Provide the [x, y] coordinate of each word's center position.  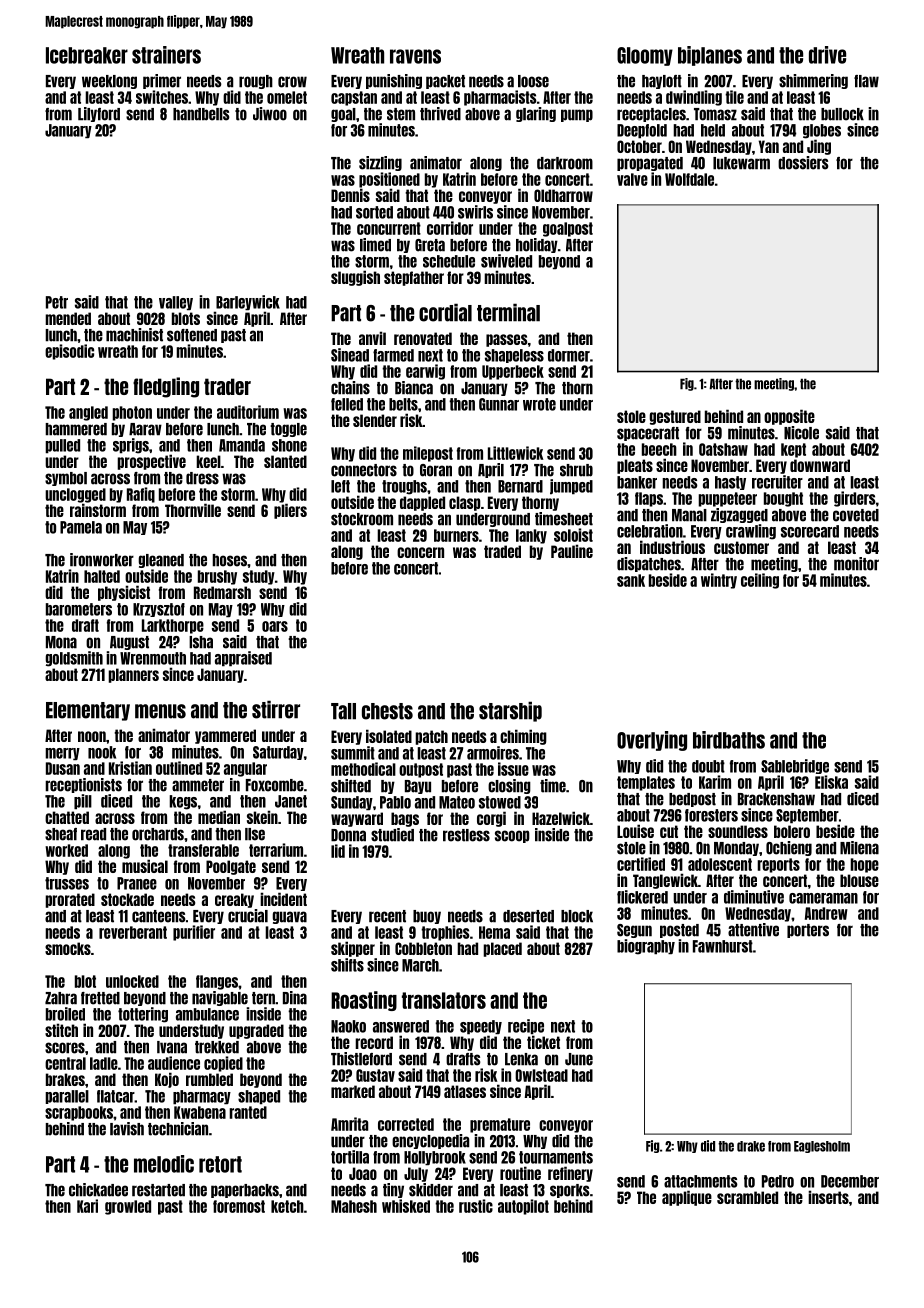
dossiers [803, 163]
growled [128, 1207]
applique [687, 1198]
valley [176, 303]
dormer [569, 355]
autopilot [523, 1207]
